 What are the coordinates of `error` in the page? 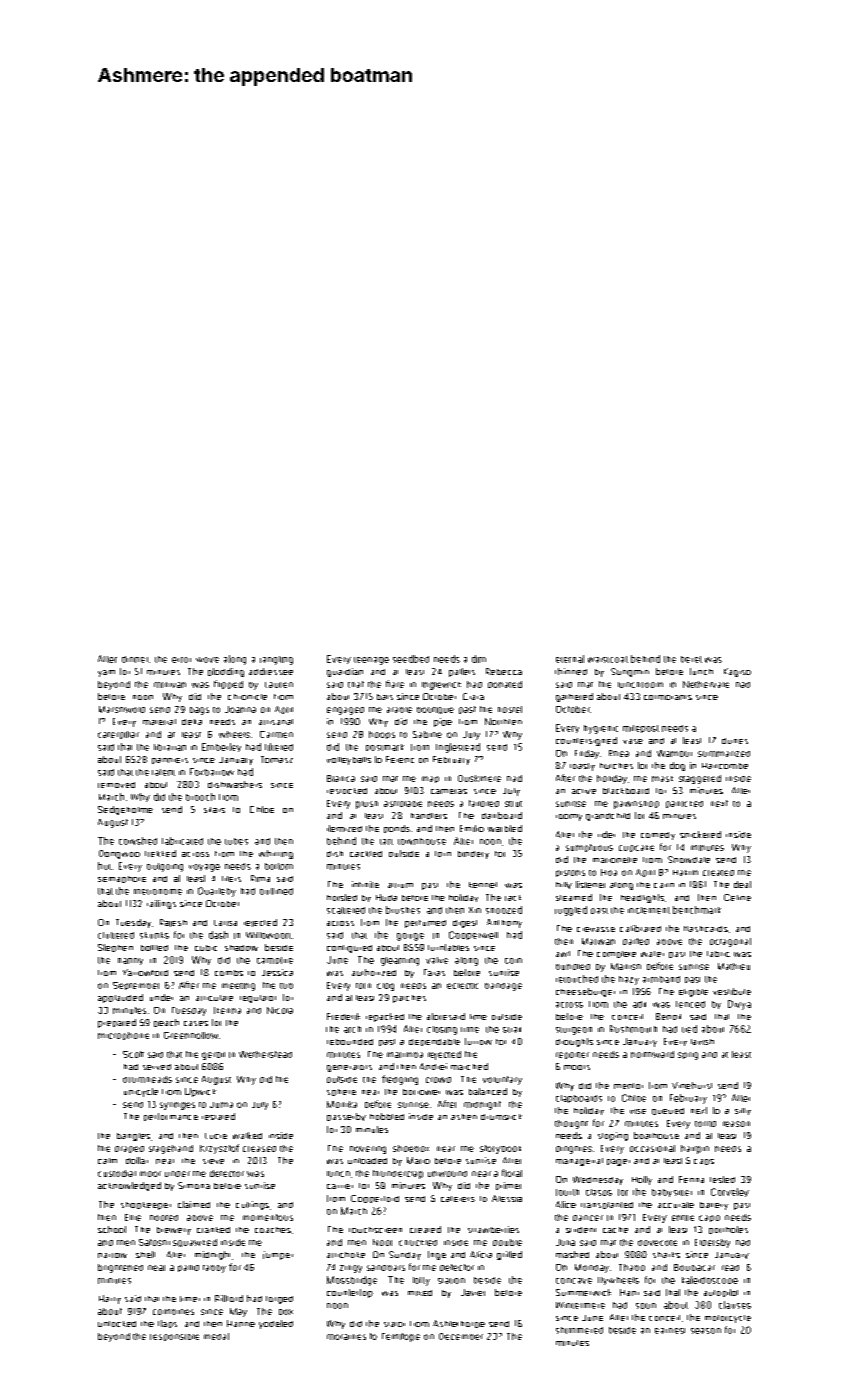 It's located at (181, 660).
